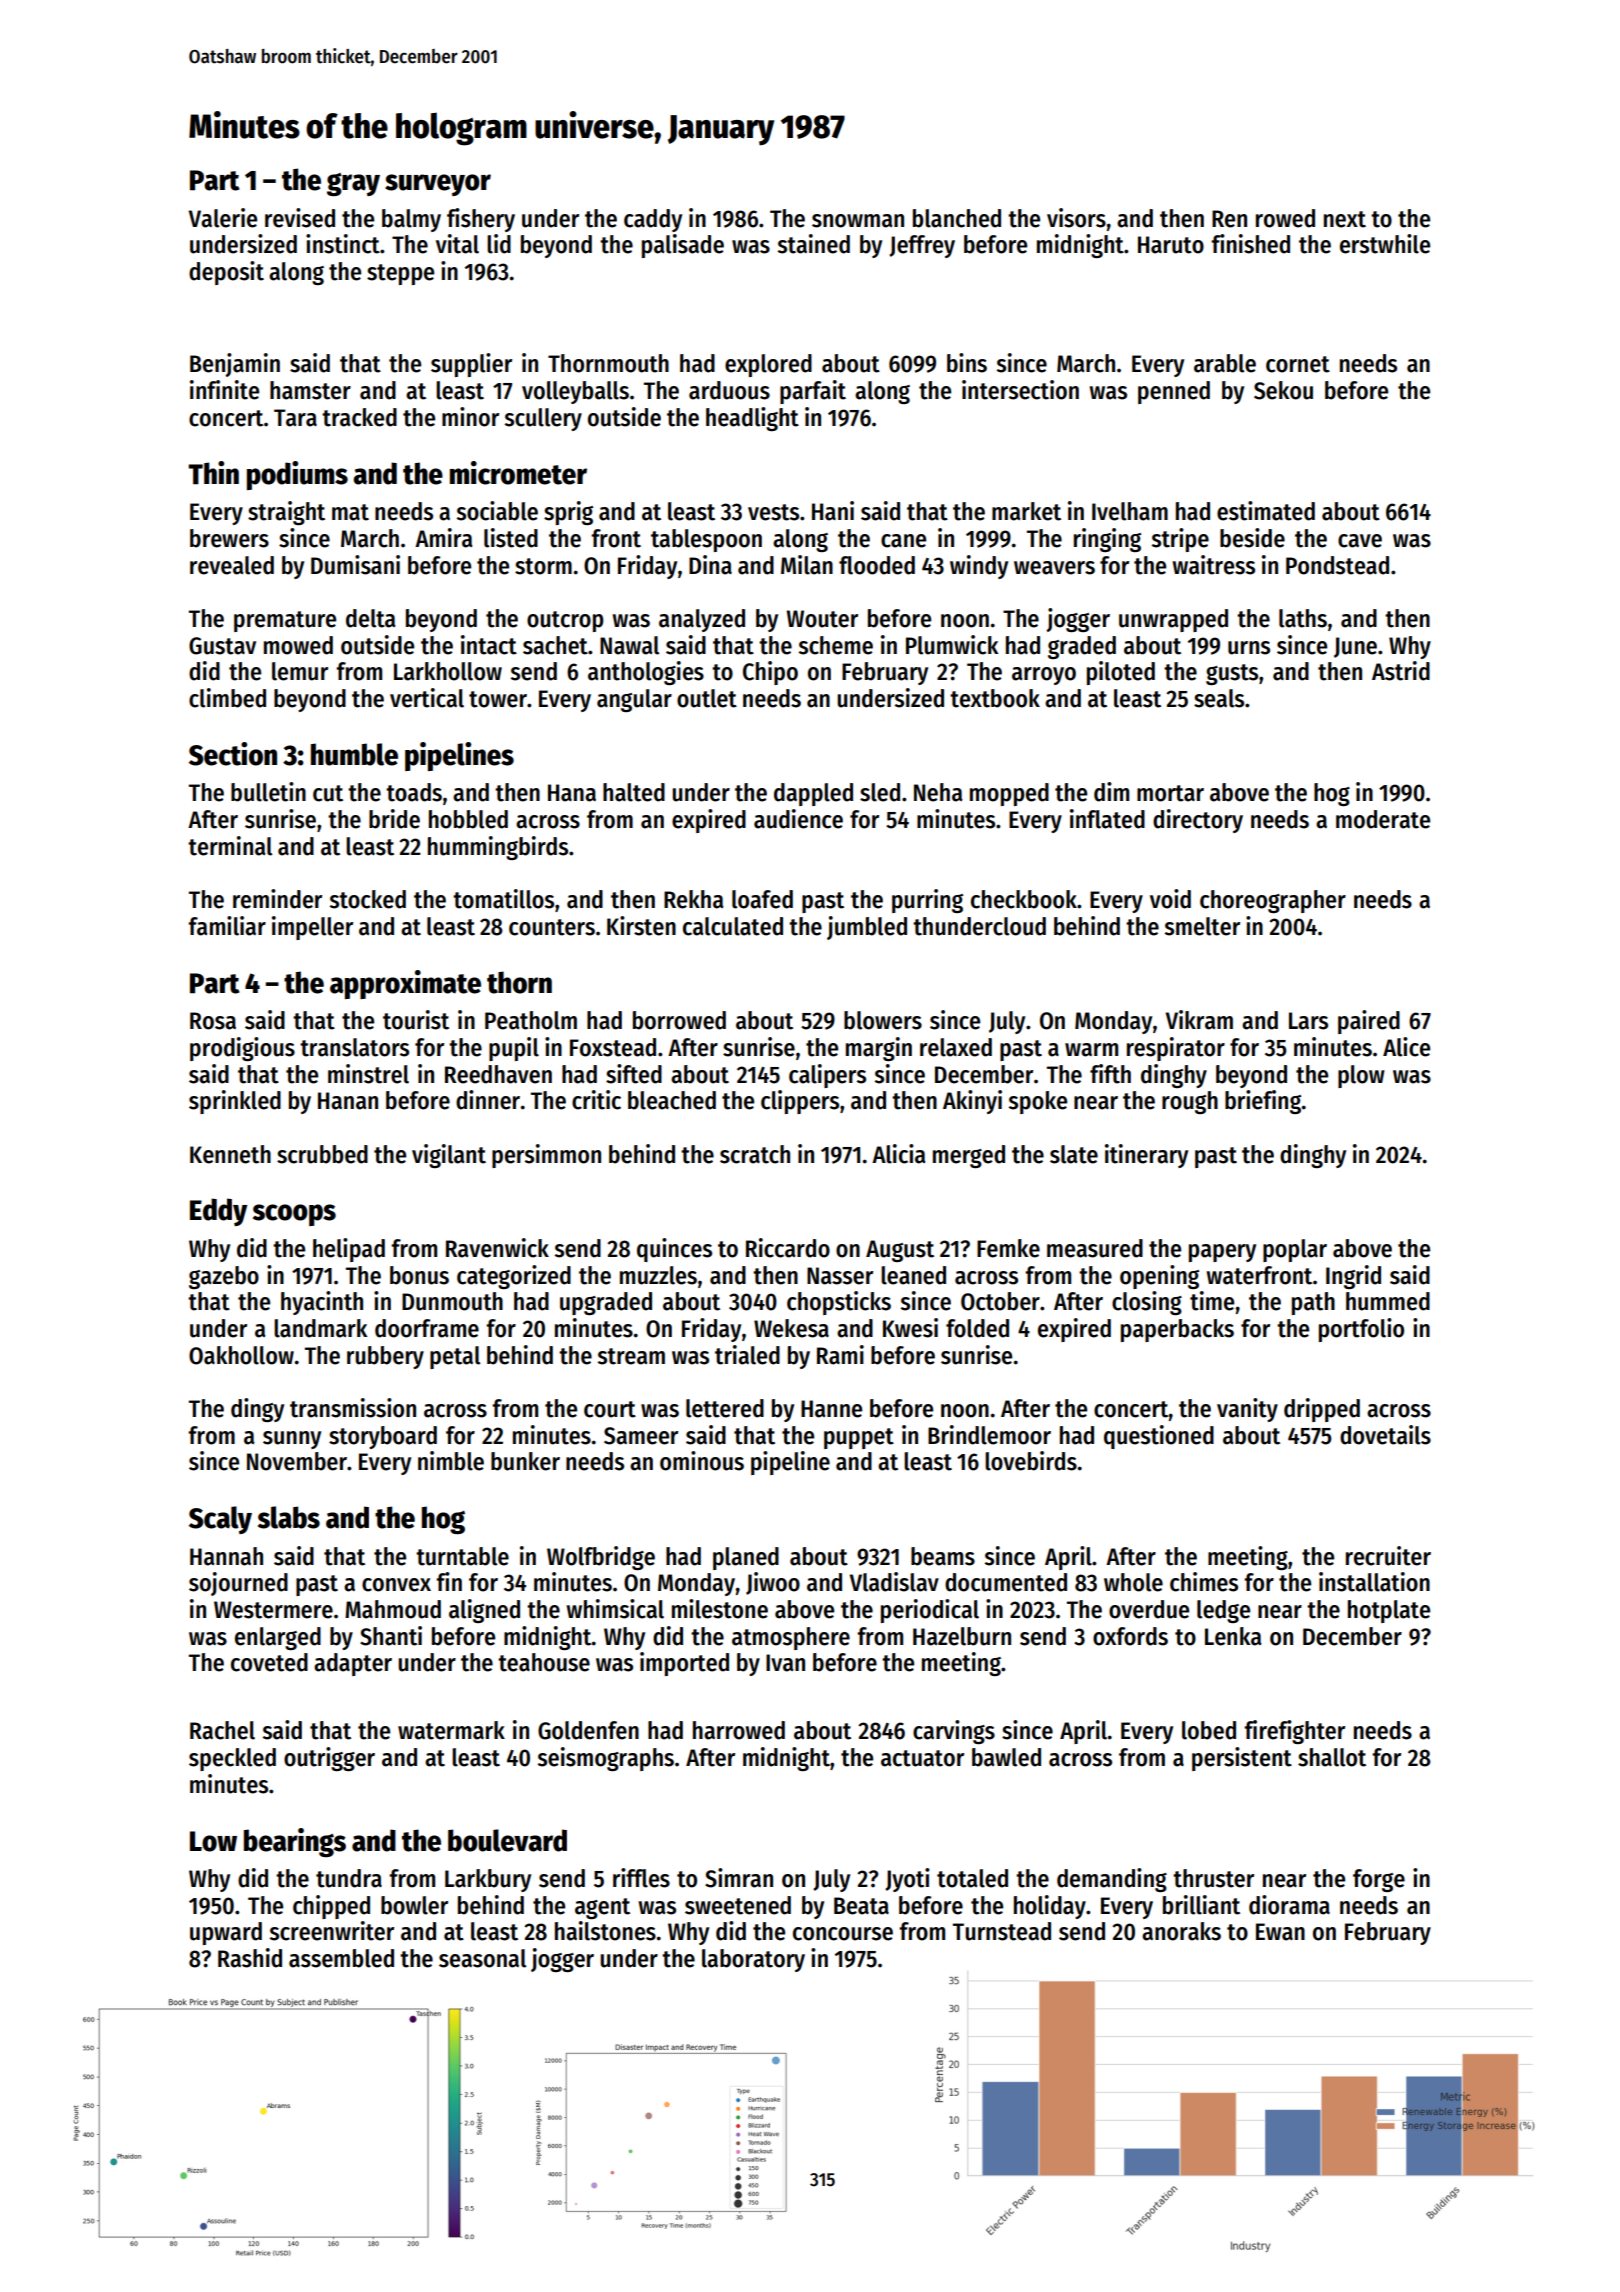  Describe the element at coordinates (1388, 1301) in the screenshot. I see `hummed` at that location.
